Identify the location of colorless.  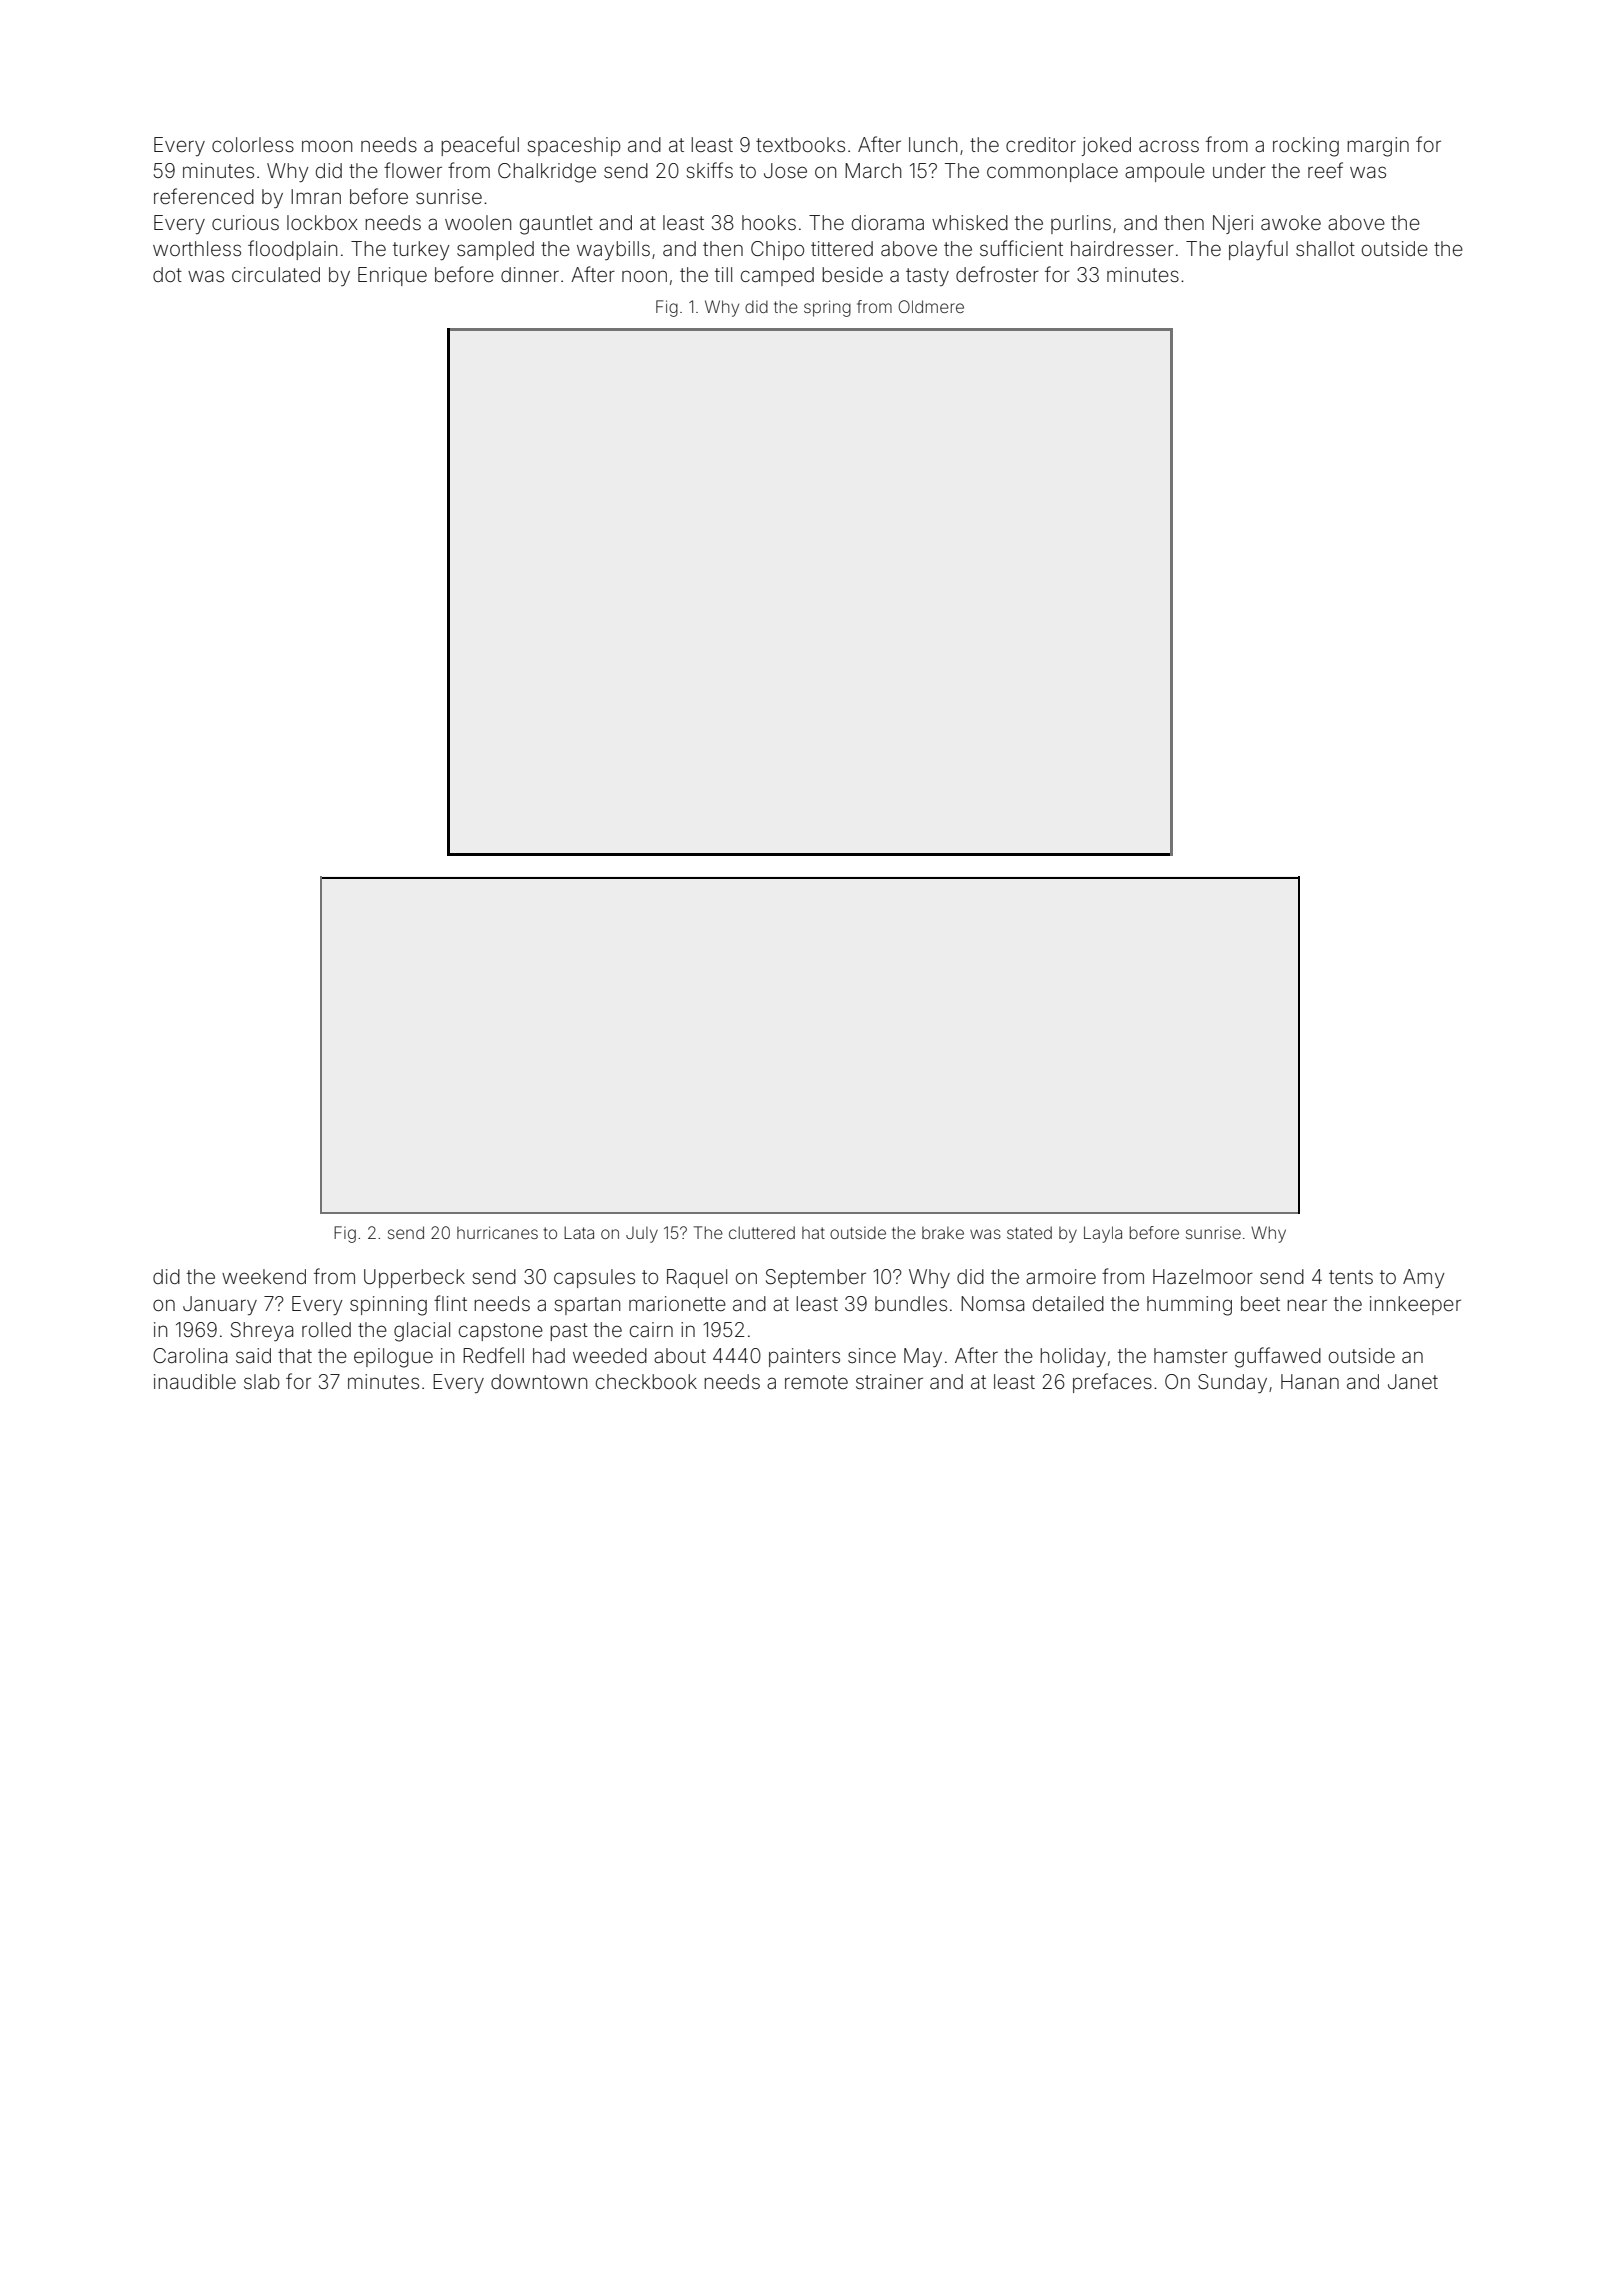
(253, 144).
